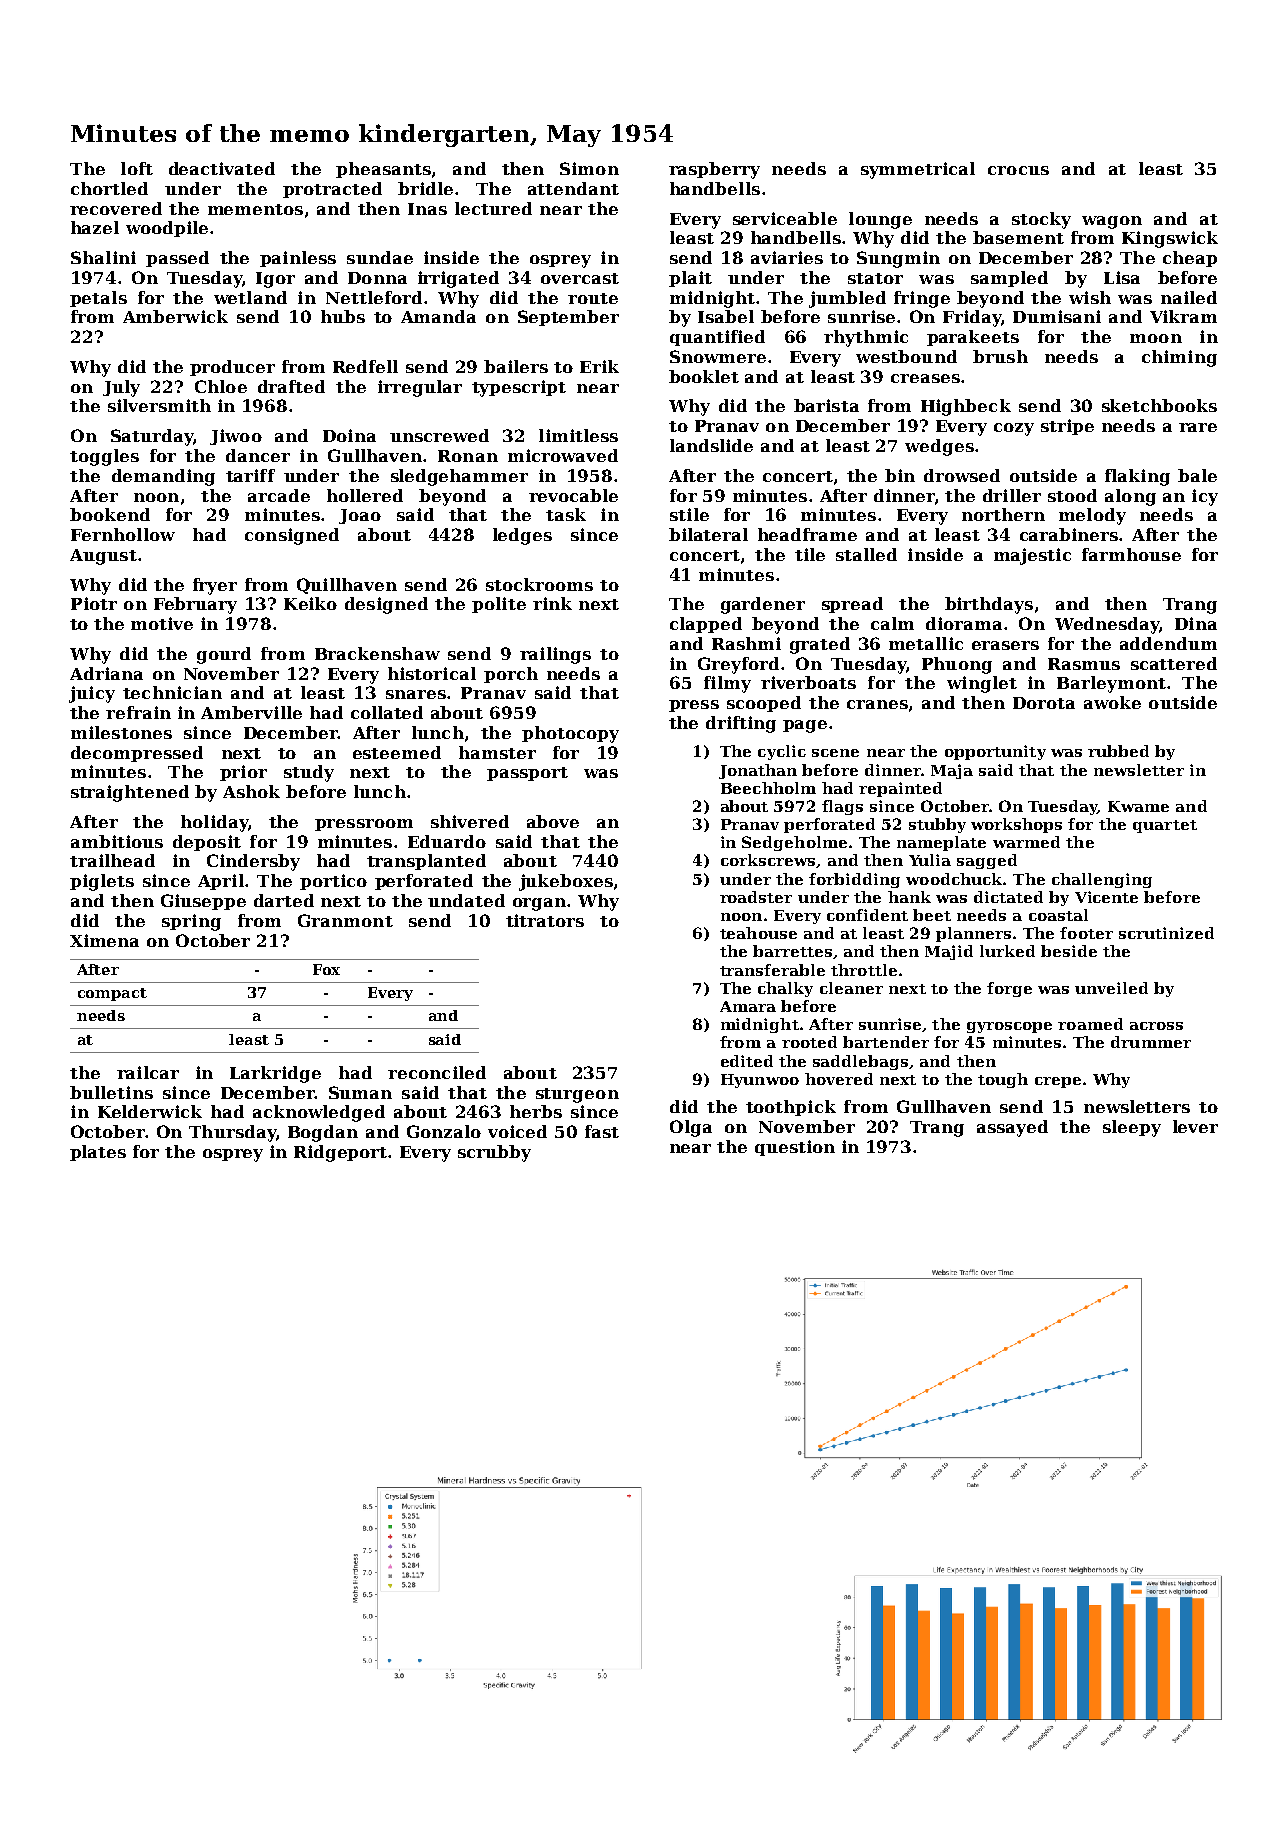 The width and height of the page is (1288, 1821). I want to click on titrators, so click(545, 920).
